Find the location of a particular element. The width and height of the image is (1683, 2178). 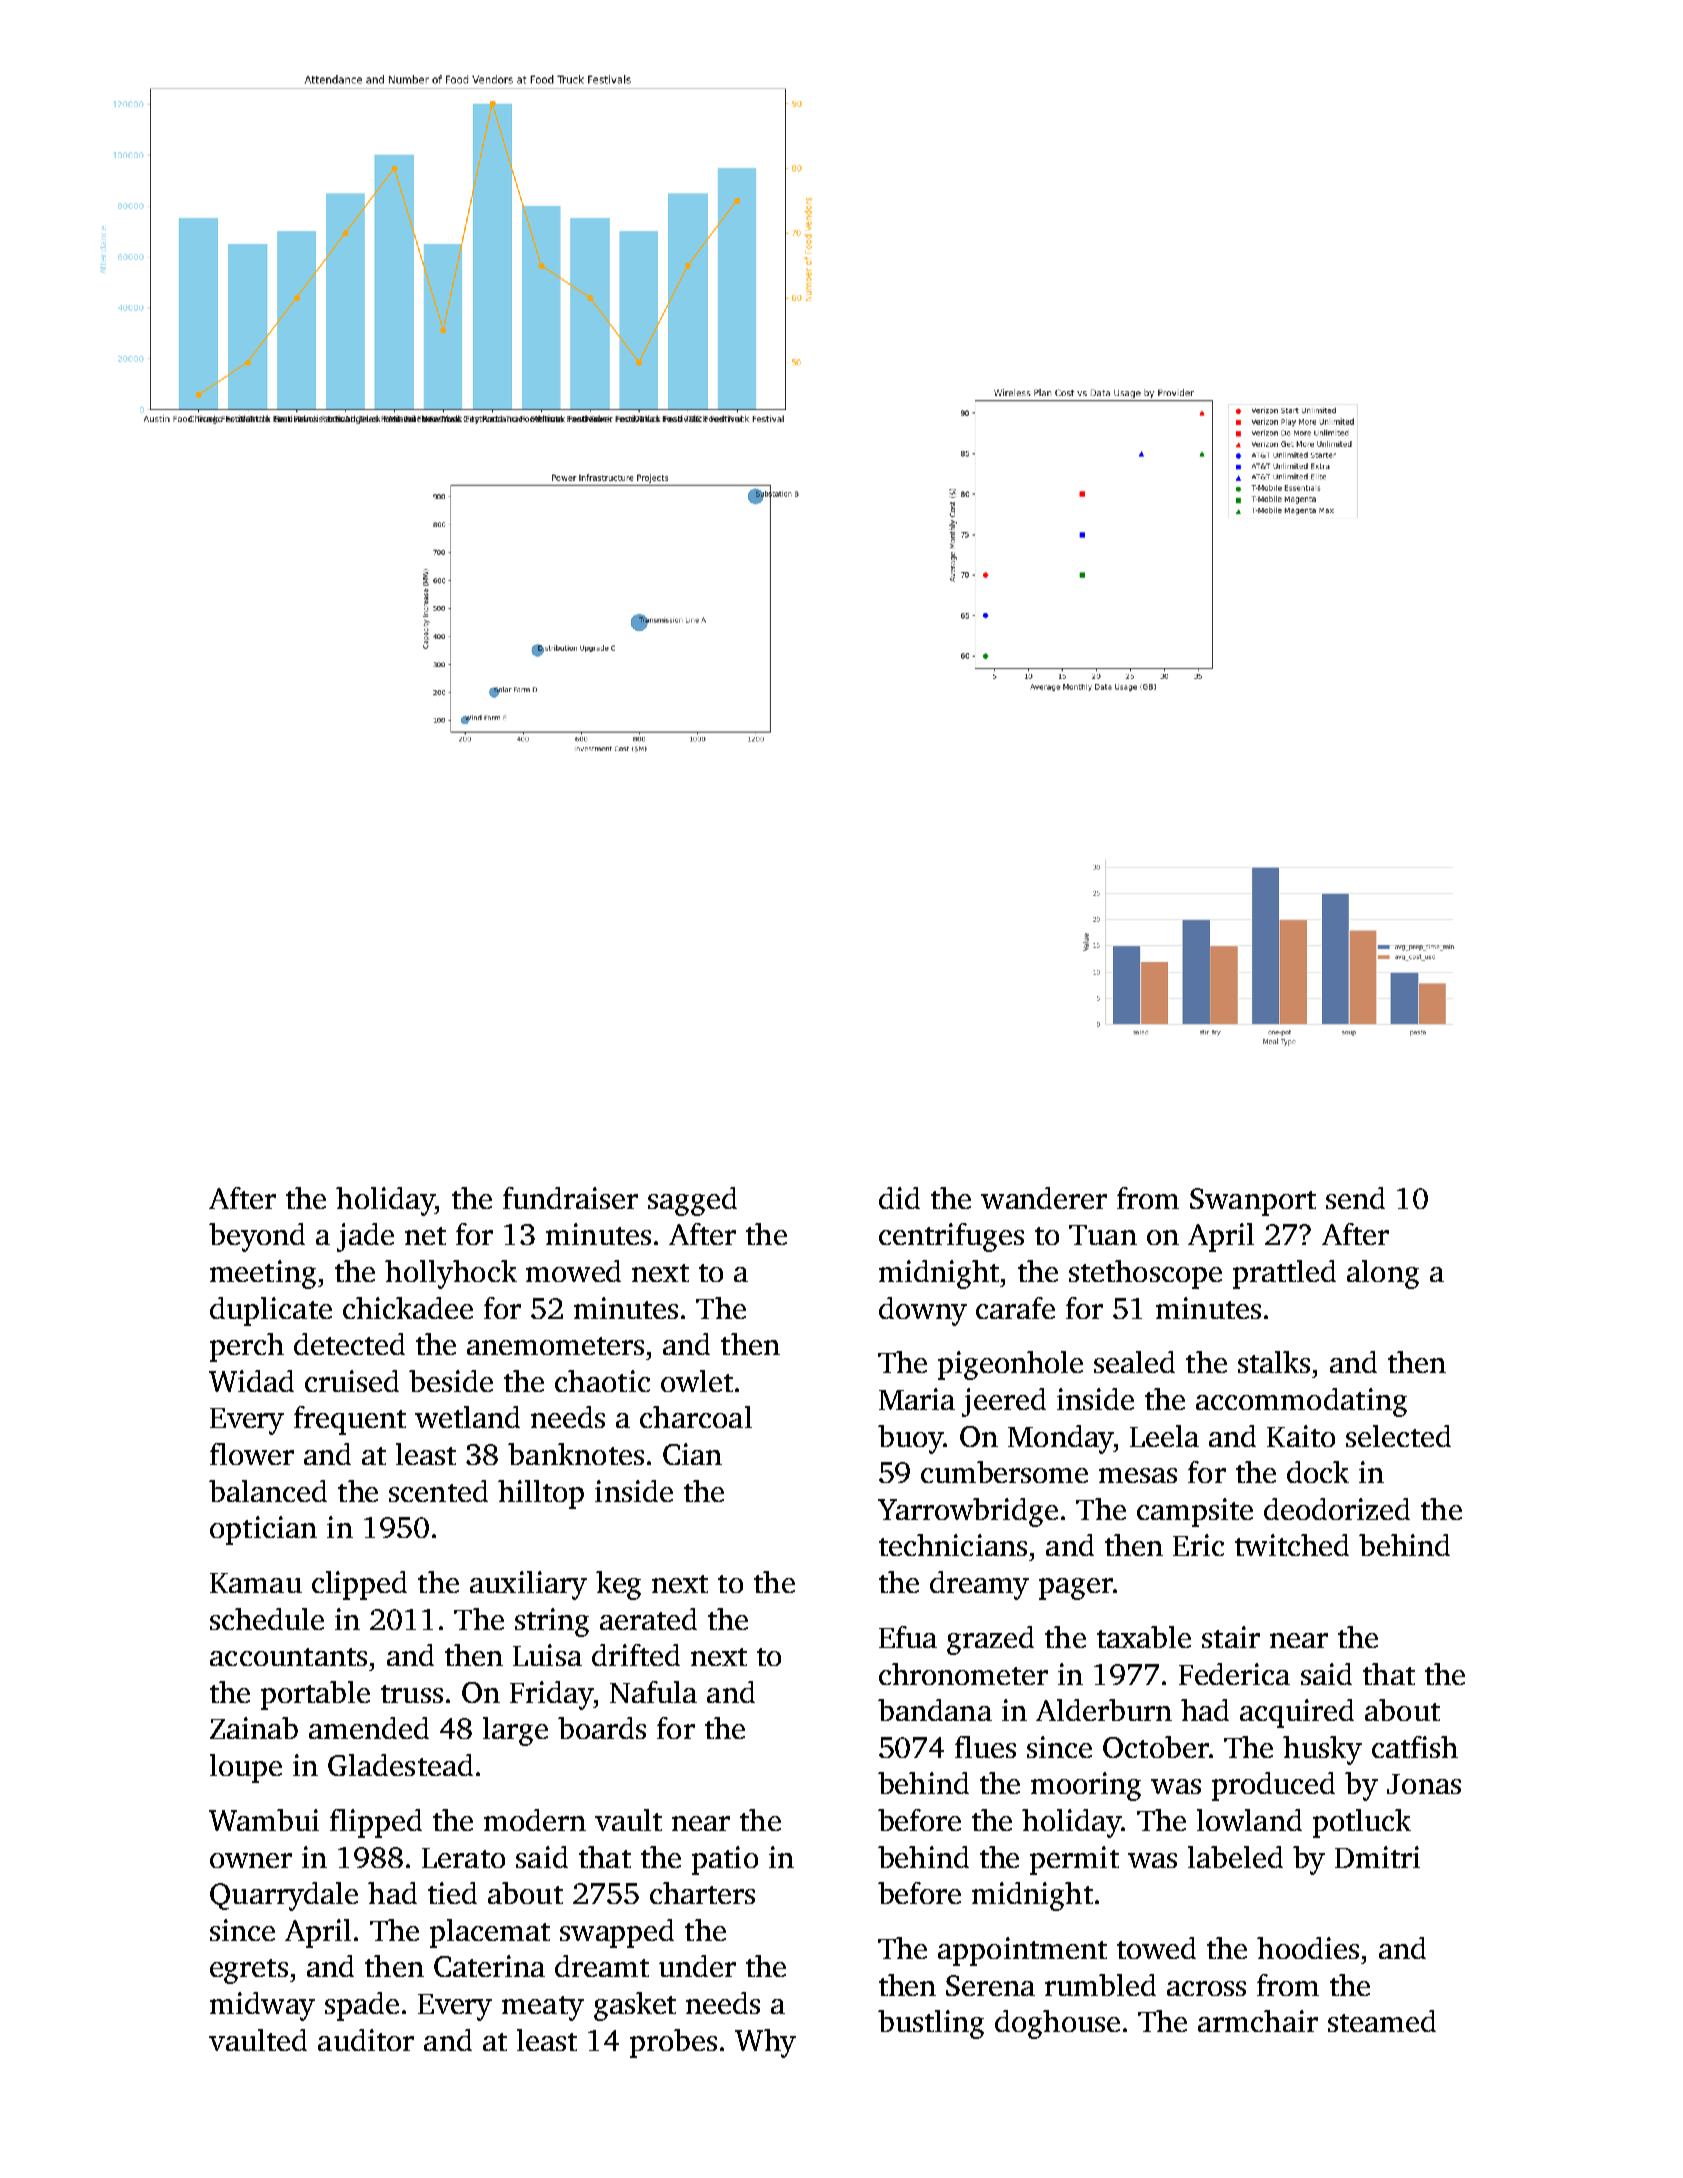

permit is located at coordinates (1074, 1860).
